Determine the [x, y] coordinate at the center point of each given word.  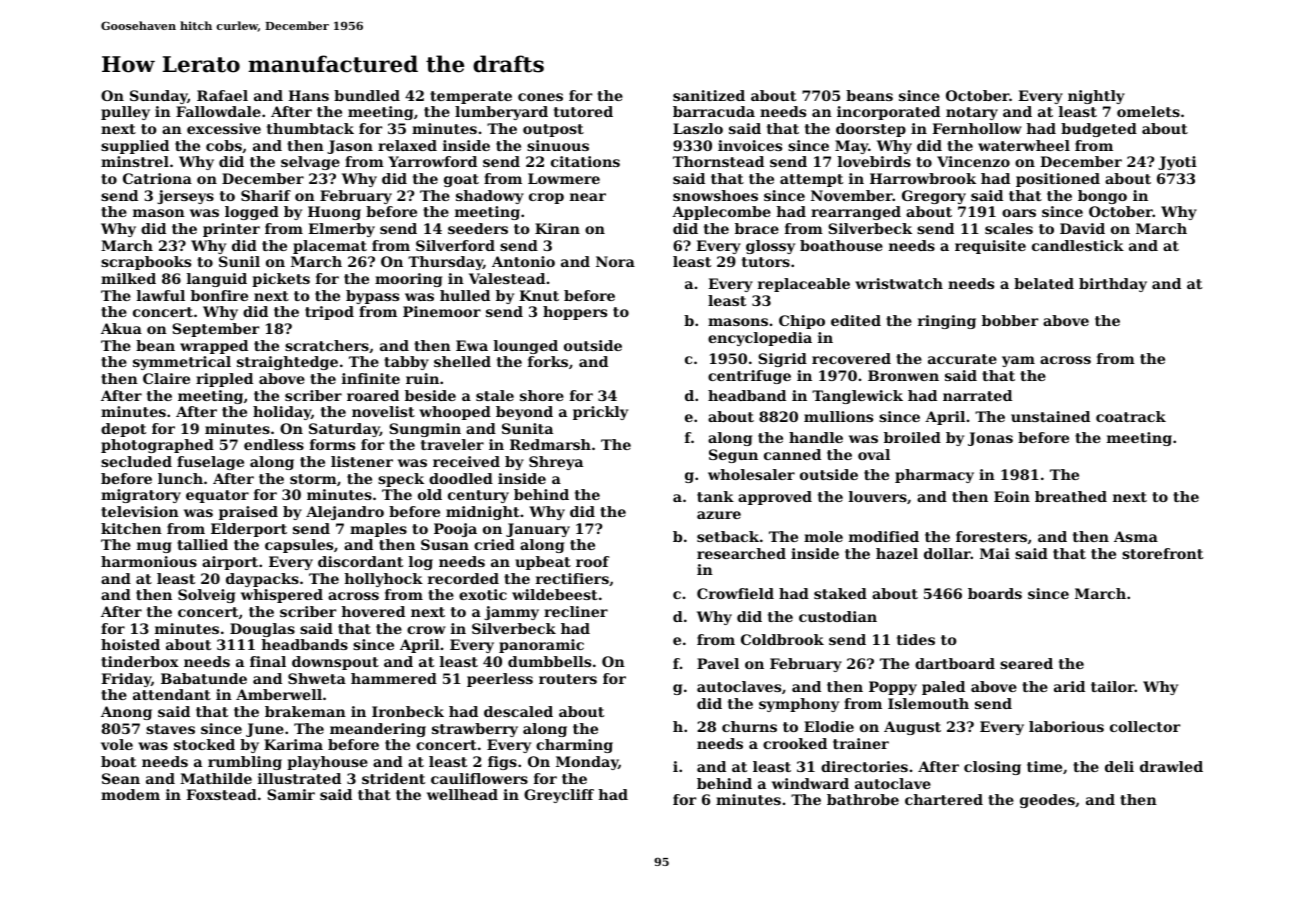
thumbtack [310, 128]
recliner [576, 611]
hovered [373, 611]
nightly [1096, 97]
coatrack [1131, 416]
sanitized [709, 95]
